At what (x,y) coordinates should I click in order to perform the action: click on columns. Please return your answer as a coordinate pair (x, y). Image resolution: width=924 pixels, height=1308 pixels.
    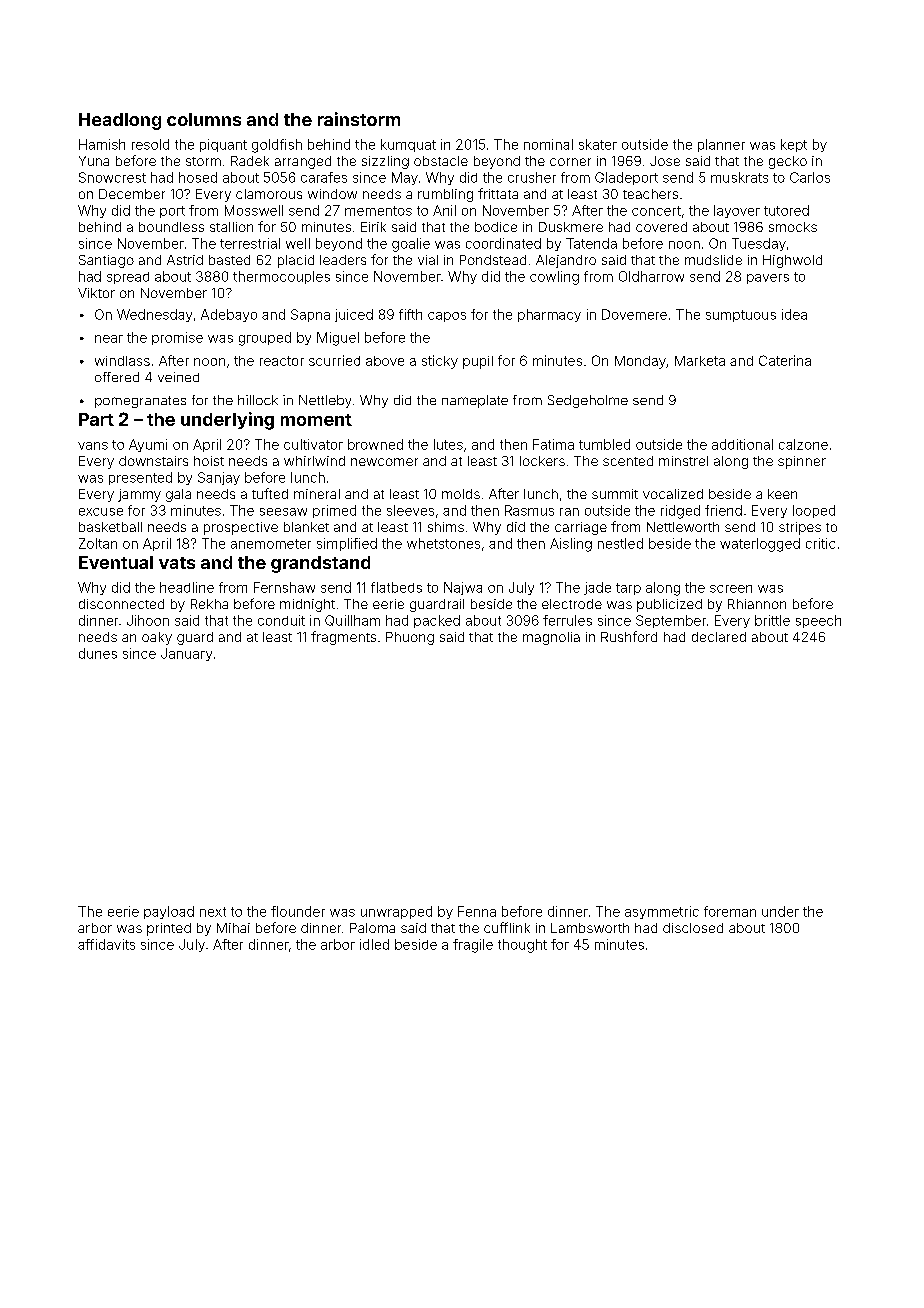
    Looking at the image, I should click on (204, 119).
